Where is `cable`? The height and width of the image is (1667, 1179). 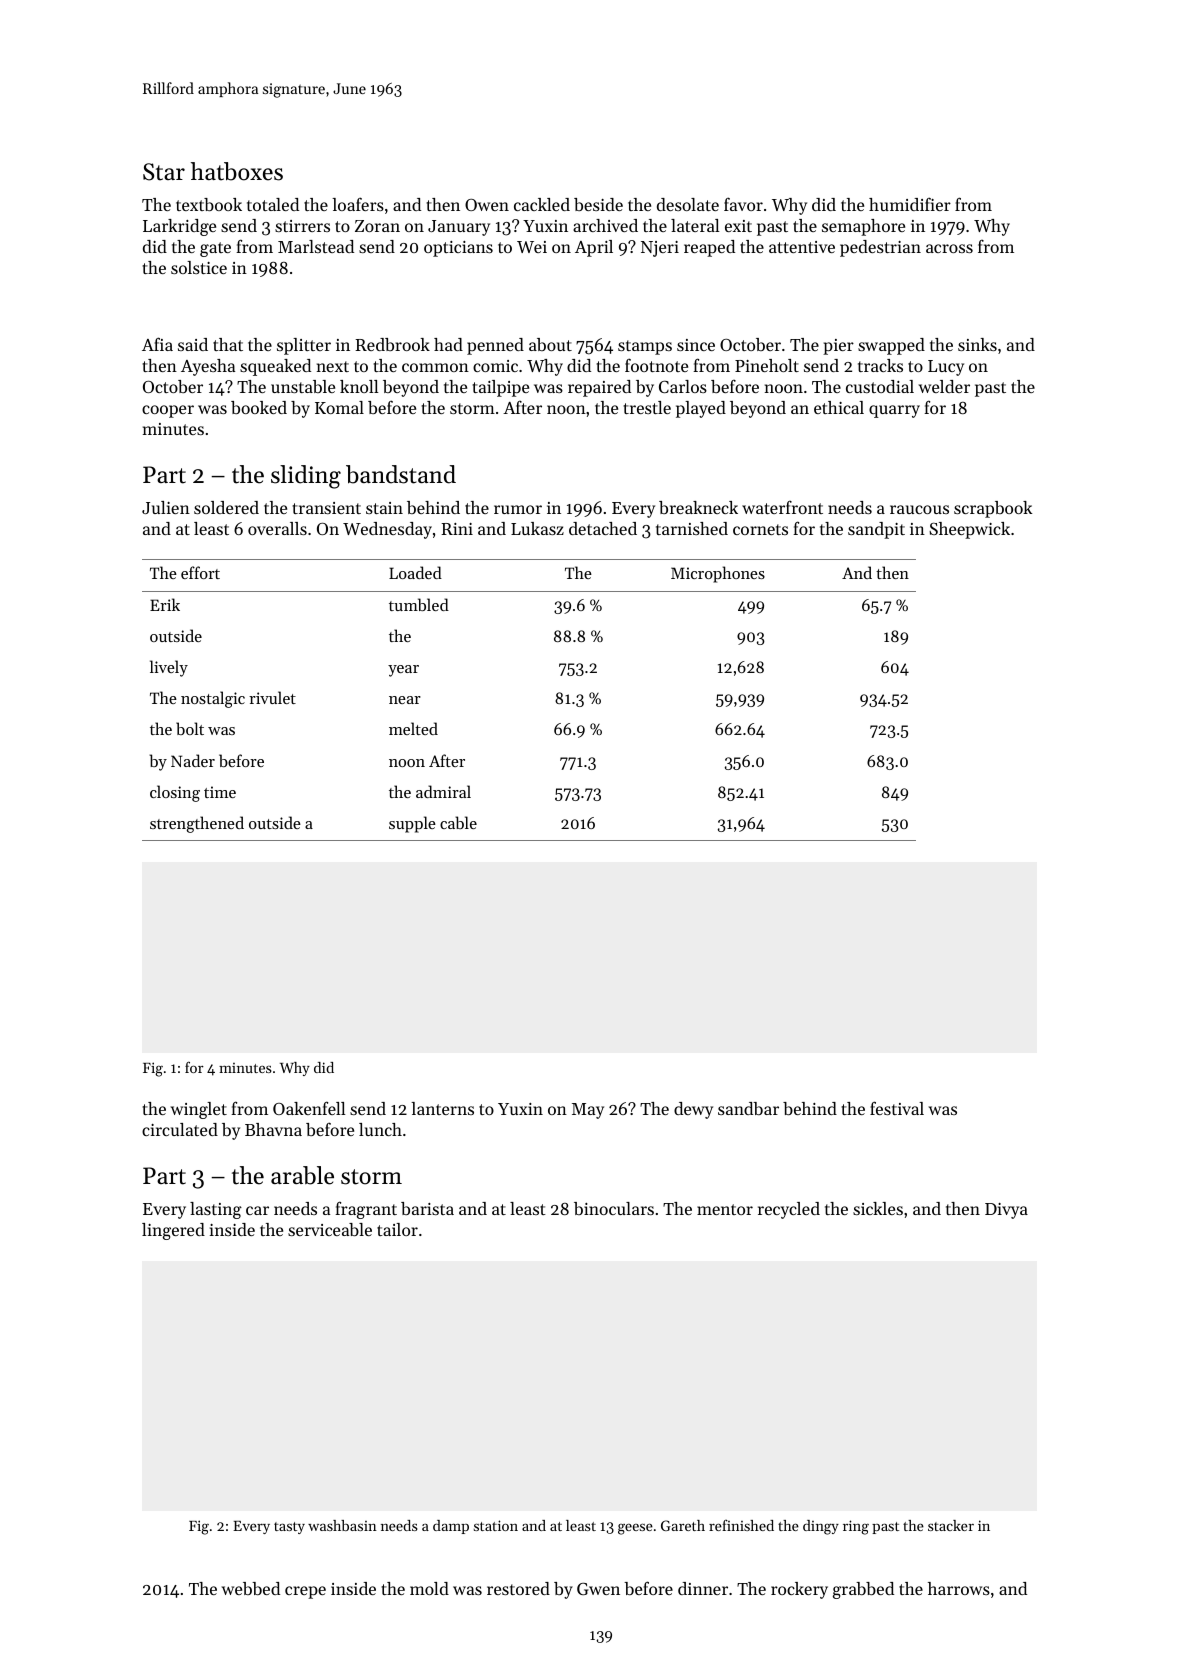
cable is located at coordinates (458, 822).
